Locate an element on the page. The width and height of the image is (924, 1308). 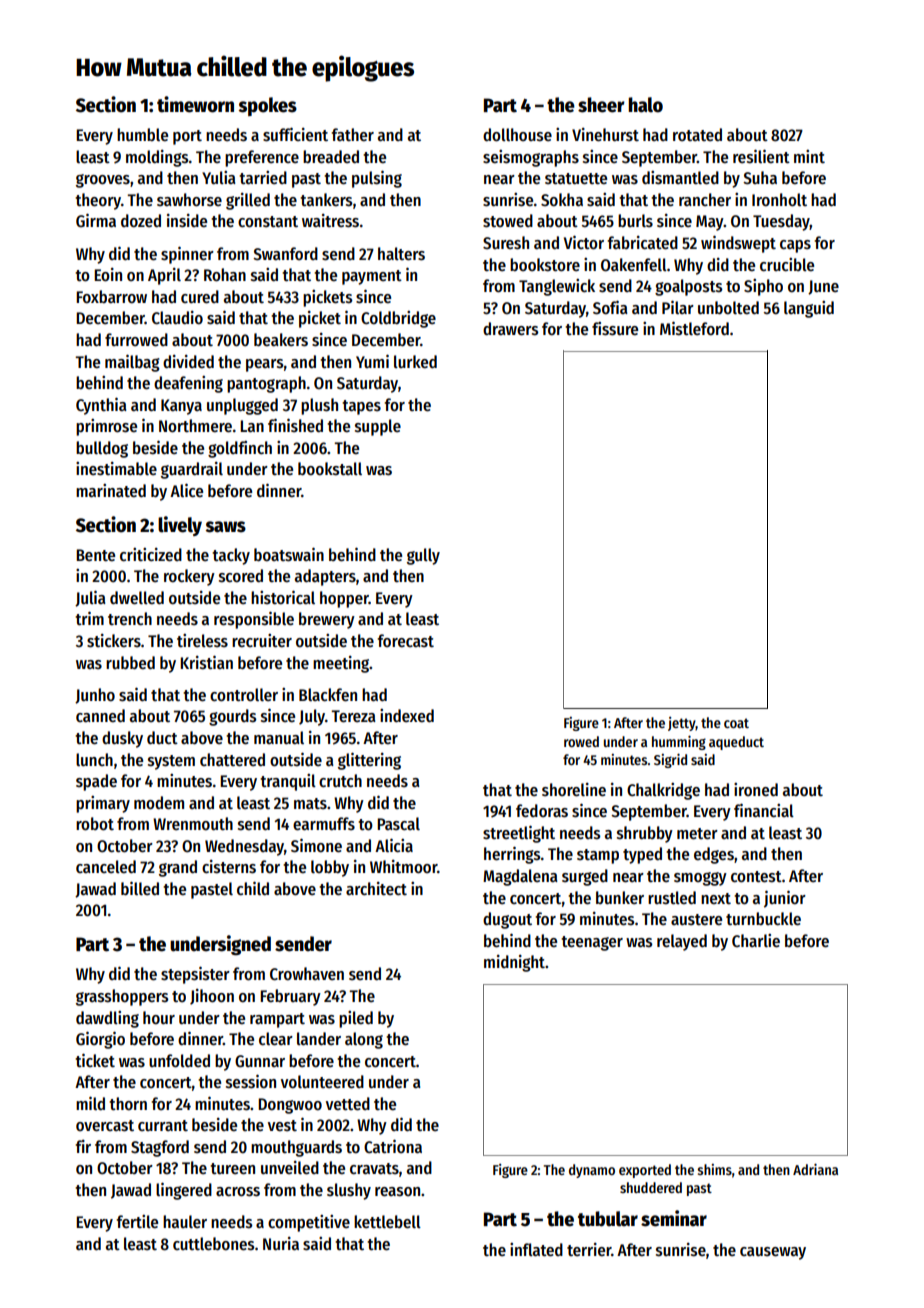
cuttlebones is located at coordinates (213, 1244).
